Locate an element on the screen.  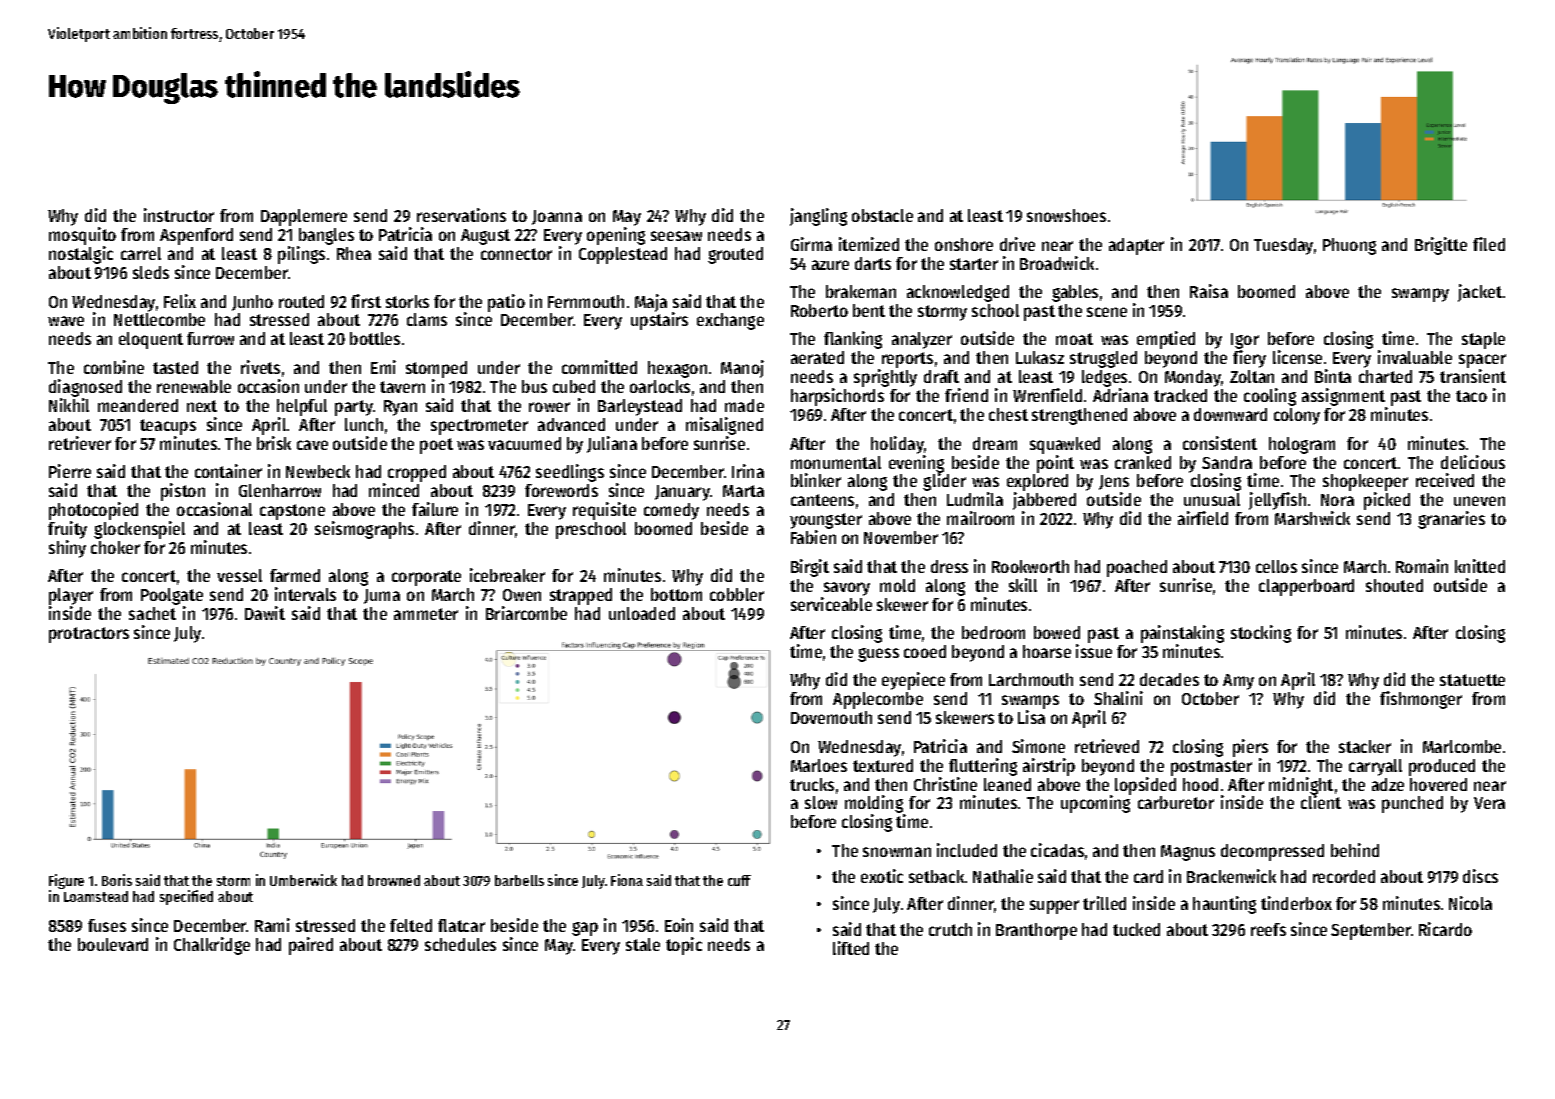
helpful is located at coordinates (302, 407).
